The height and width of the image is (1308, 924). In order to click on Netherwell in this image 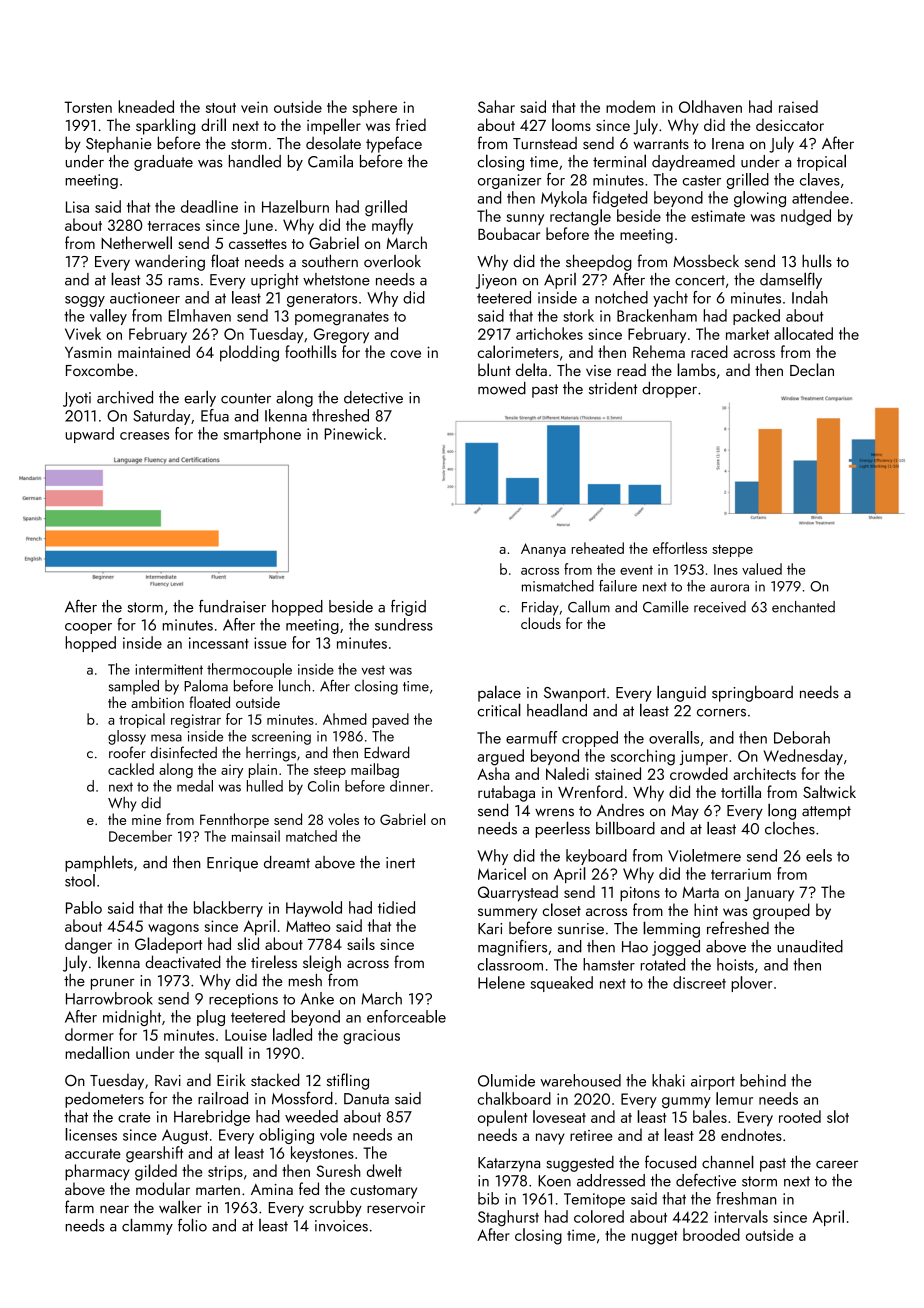, I will do `click(136, 242)`.
